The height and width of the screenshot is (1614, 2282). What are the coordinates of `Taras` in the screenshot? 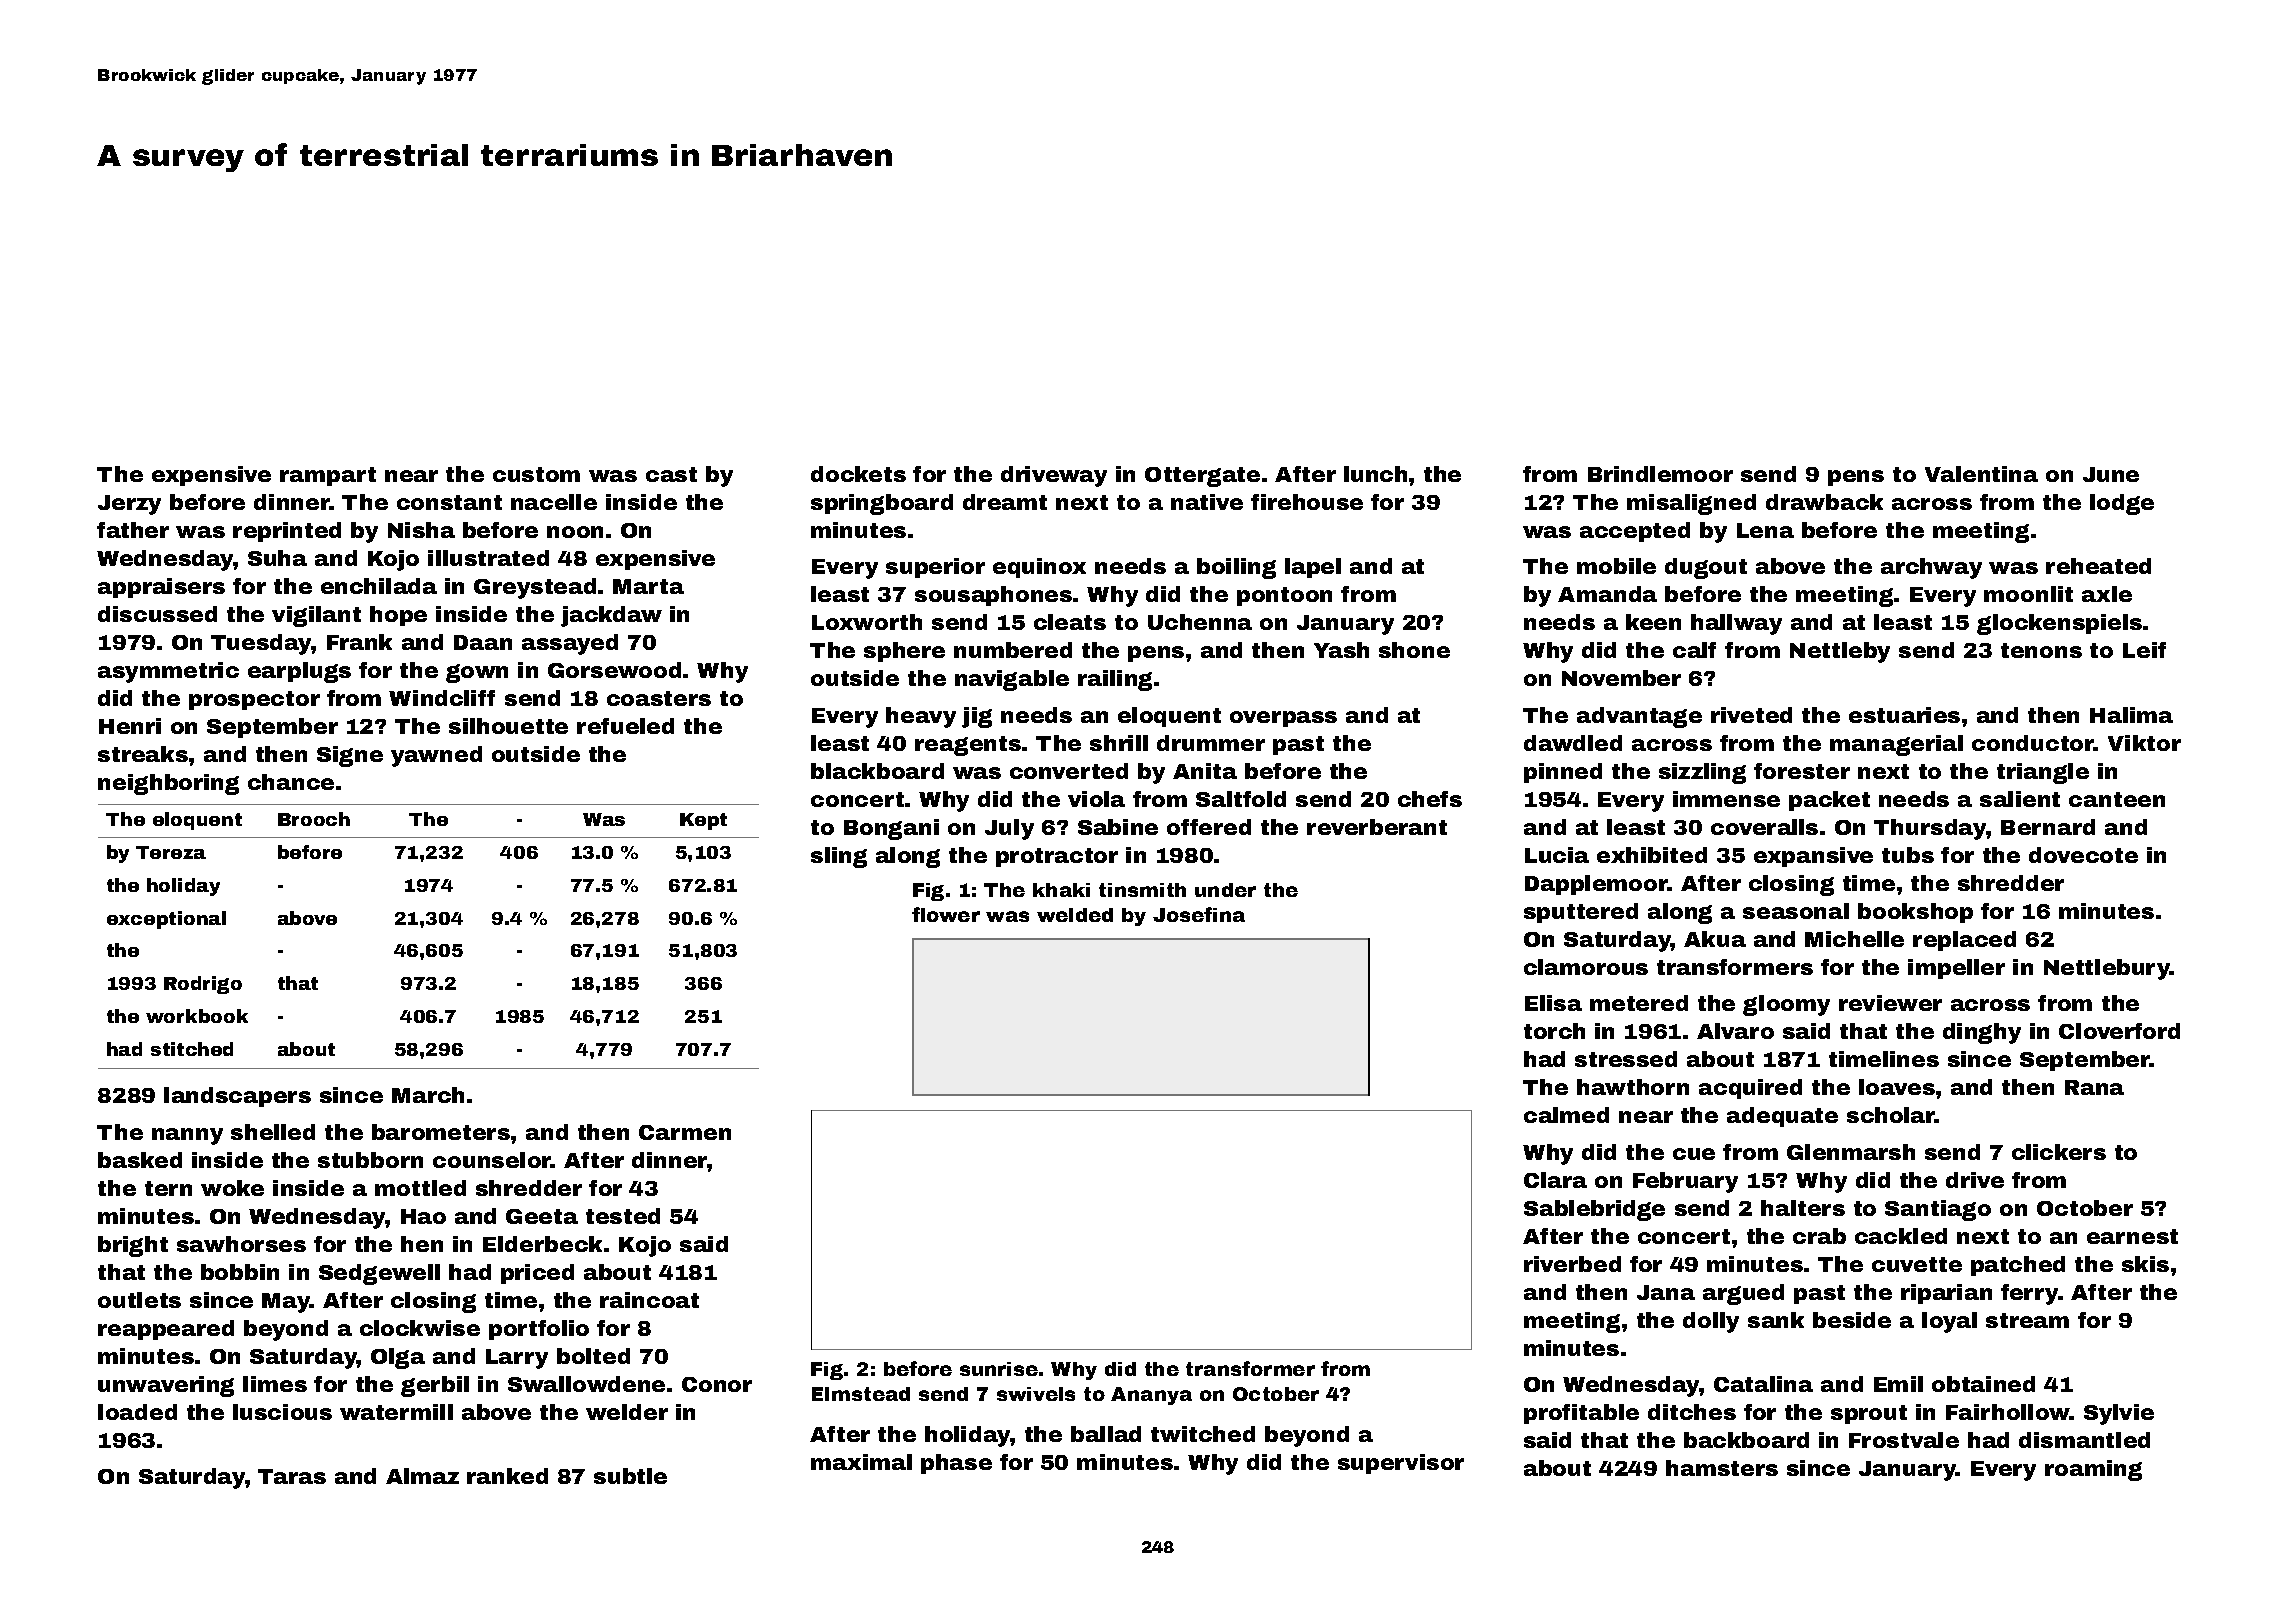 It's located at (292, 1476).
